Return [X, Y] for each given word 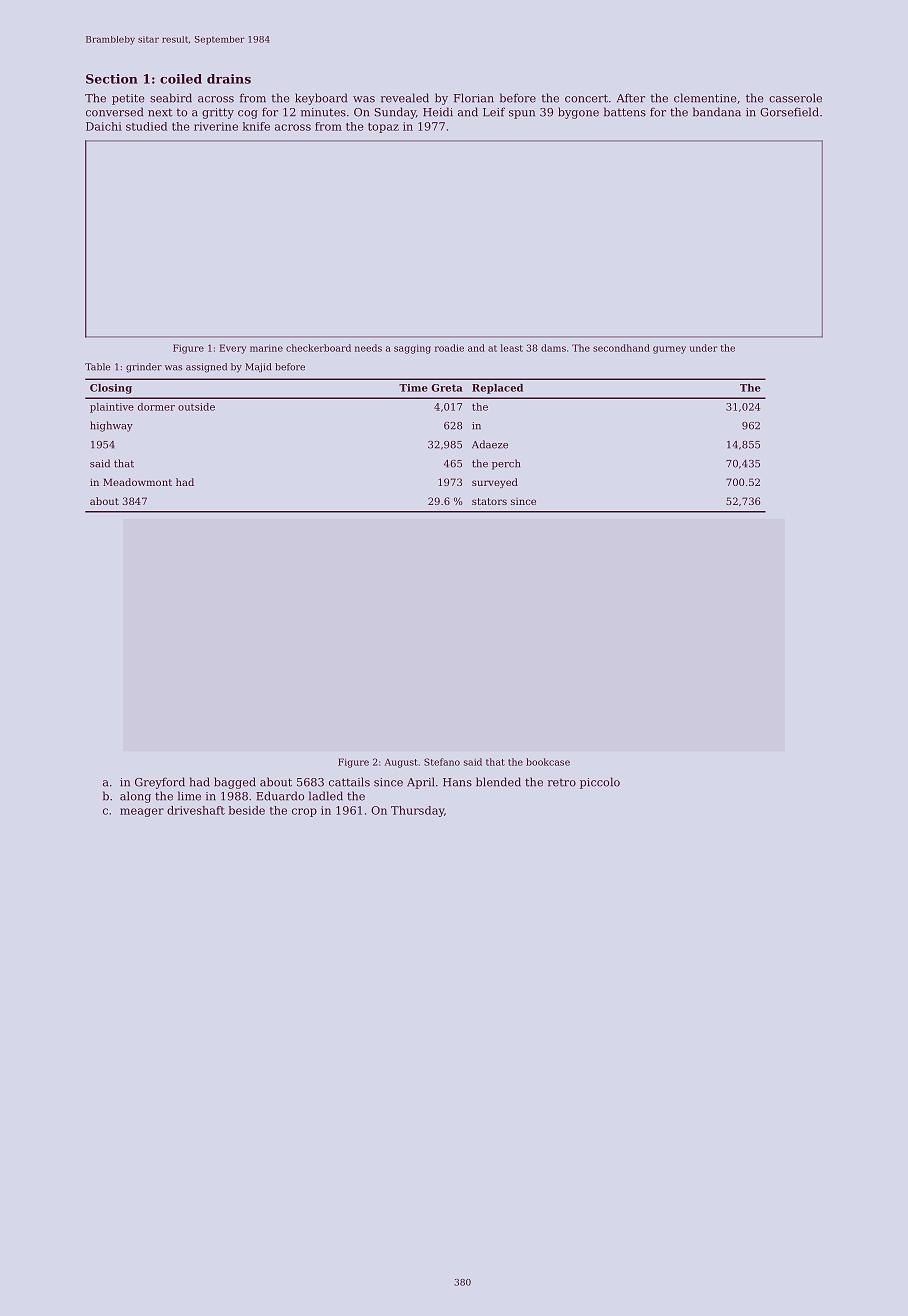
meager [142, 812]
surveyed [495, 483]
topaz [383, 128]
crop [304, 812]
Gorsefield [789, 112]
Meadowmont [137, 482]
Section [112, 79]
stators [489, 501]
